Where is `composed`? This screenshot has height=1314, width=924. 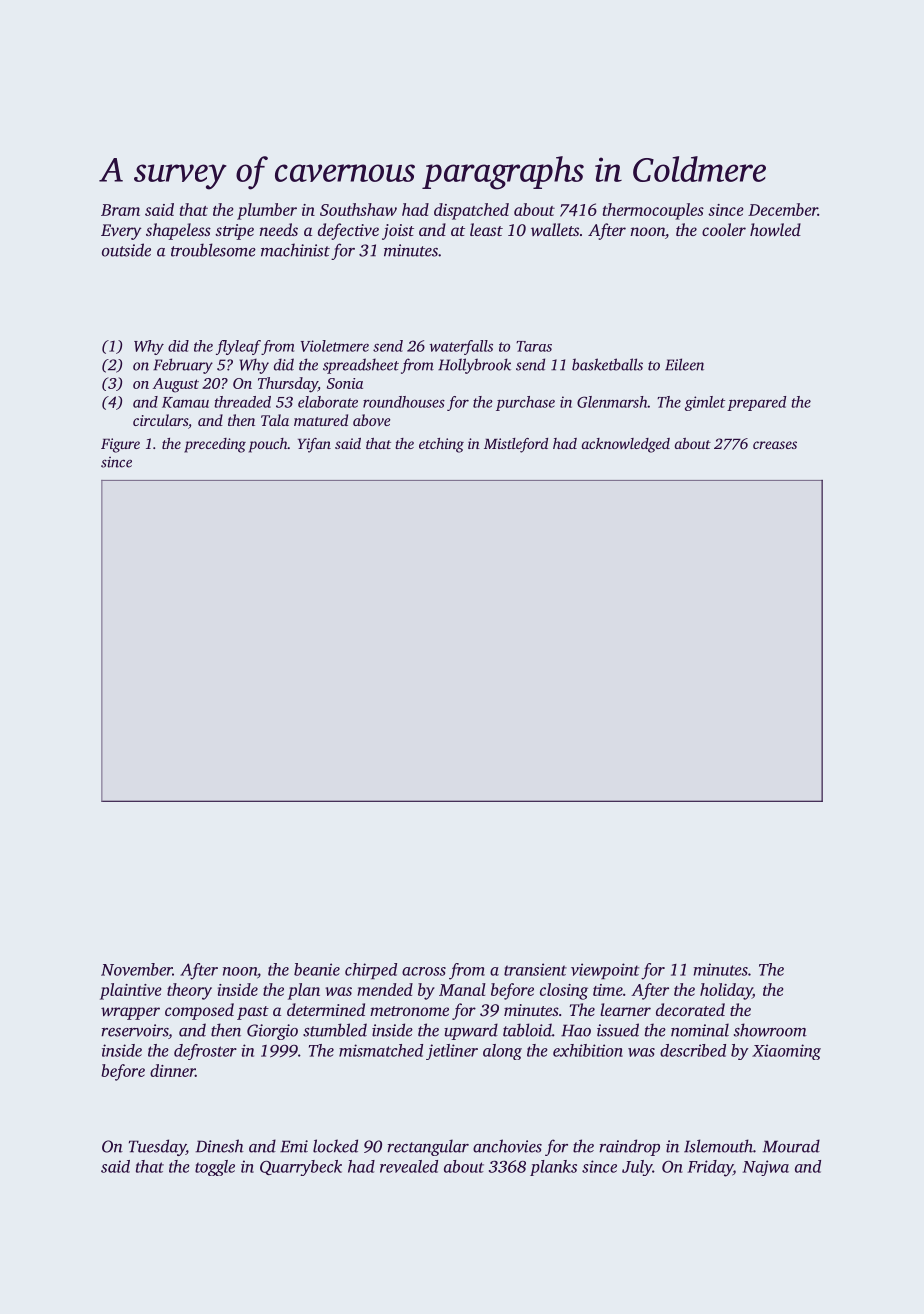 composed is located at coordinates (199, 1011).
